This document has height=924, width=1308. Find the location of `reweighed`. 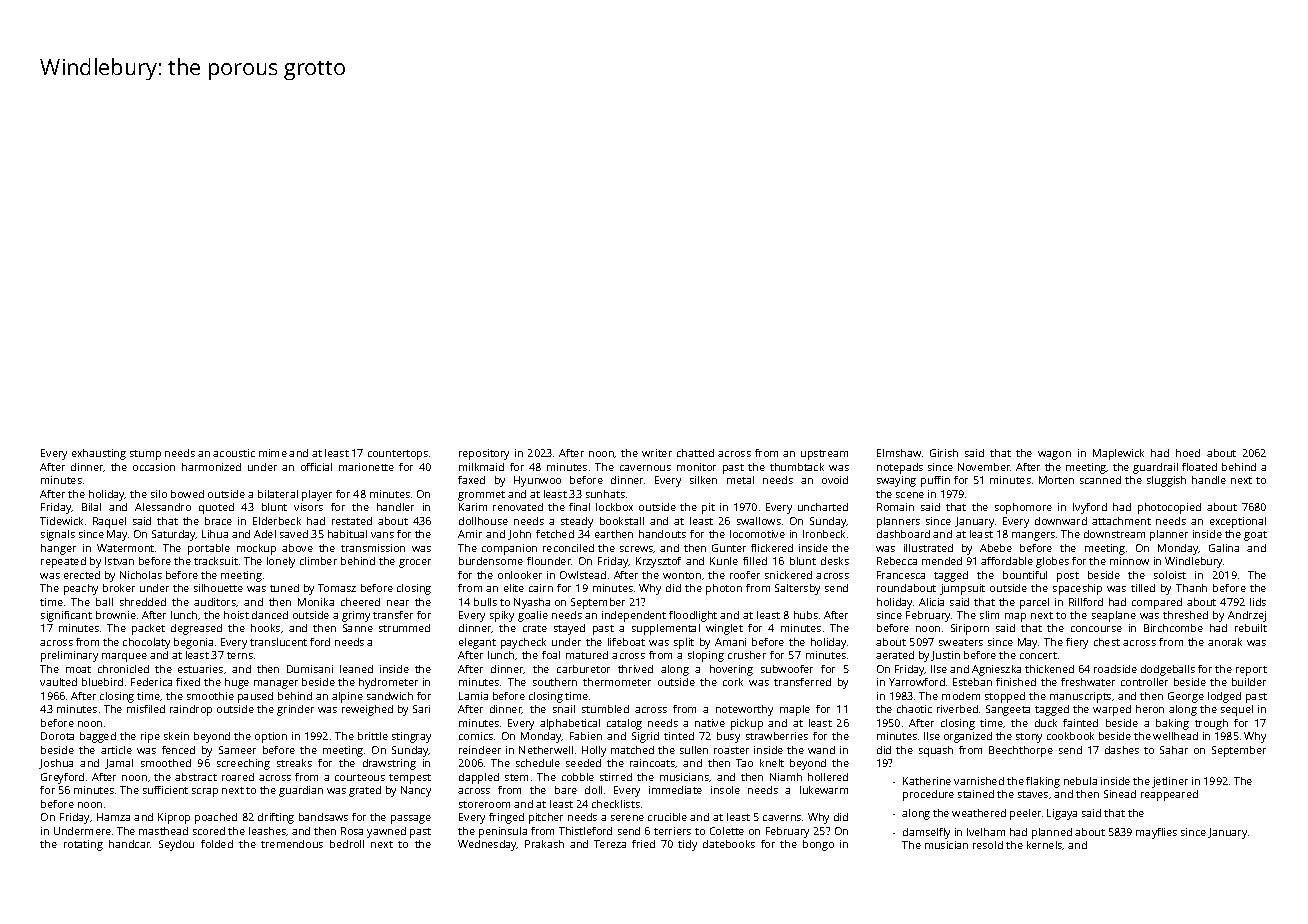

reweighed is located at coordinates (367, 710).
